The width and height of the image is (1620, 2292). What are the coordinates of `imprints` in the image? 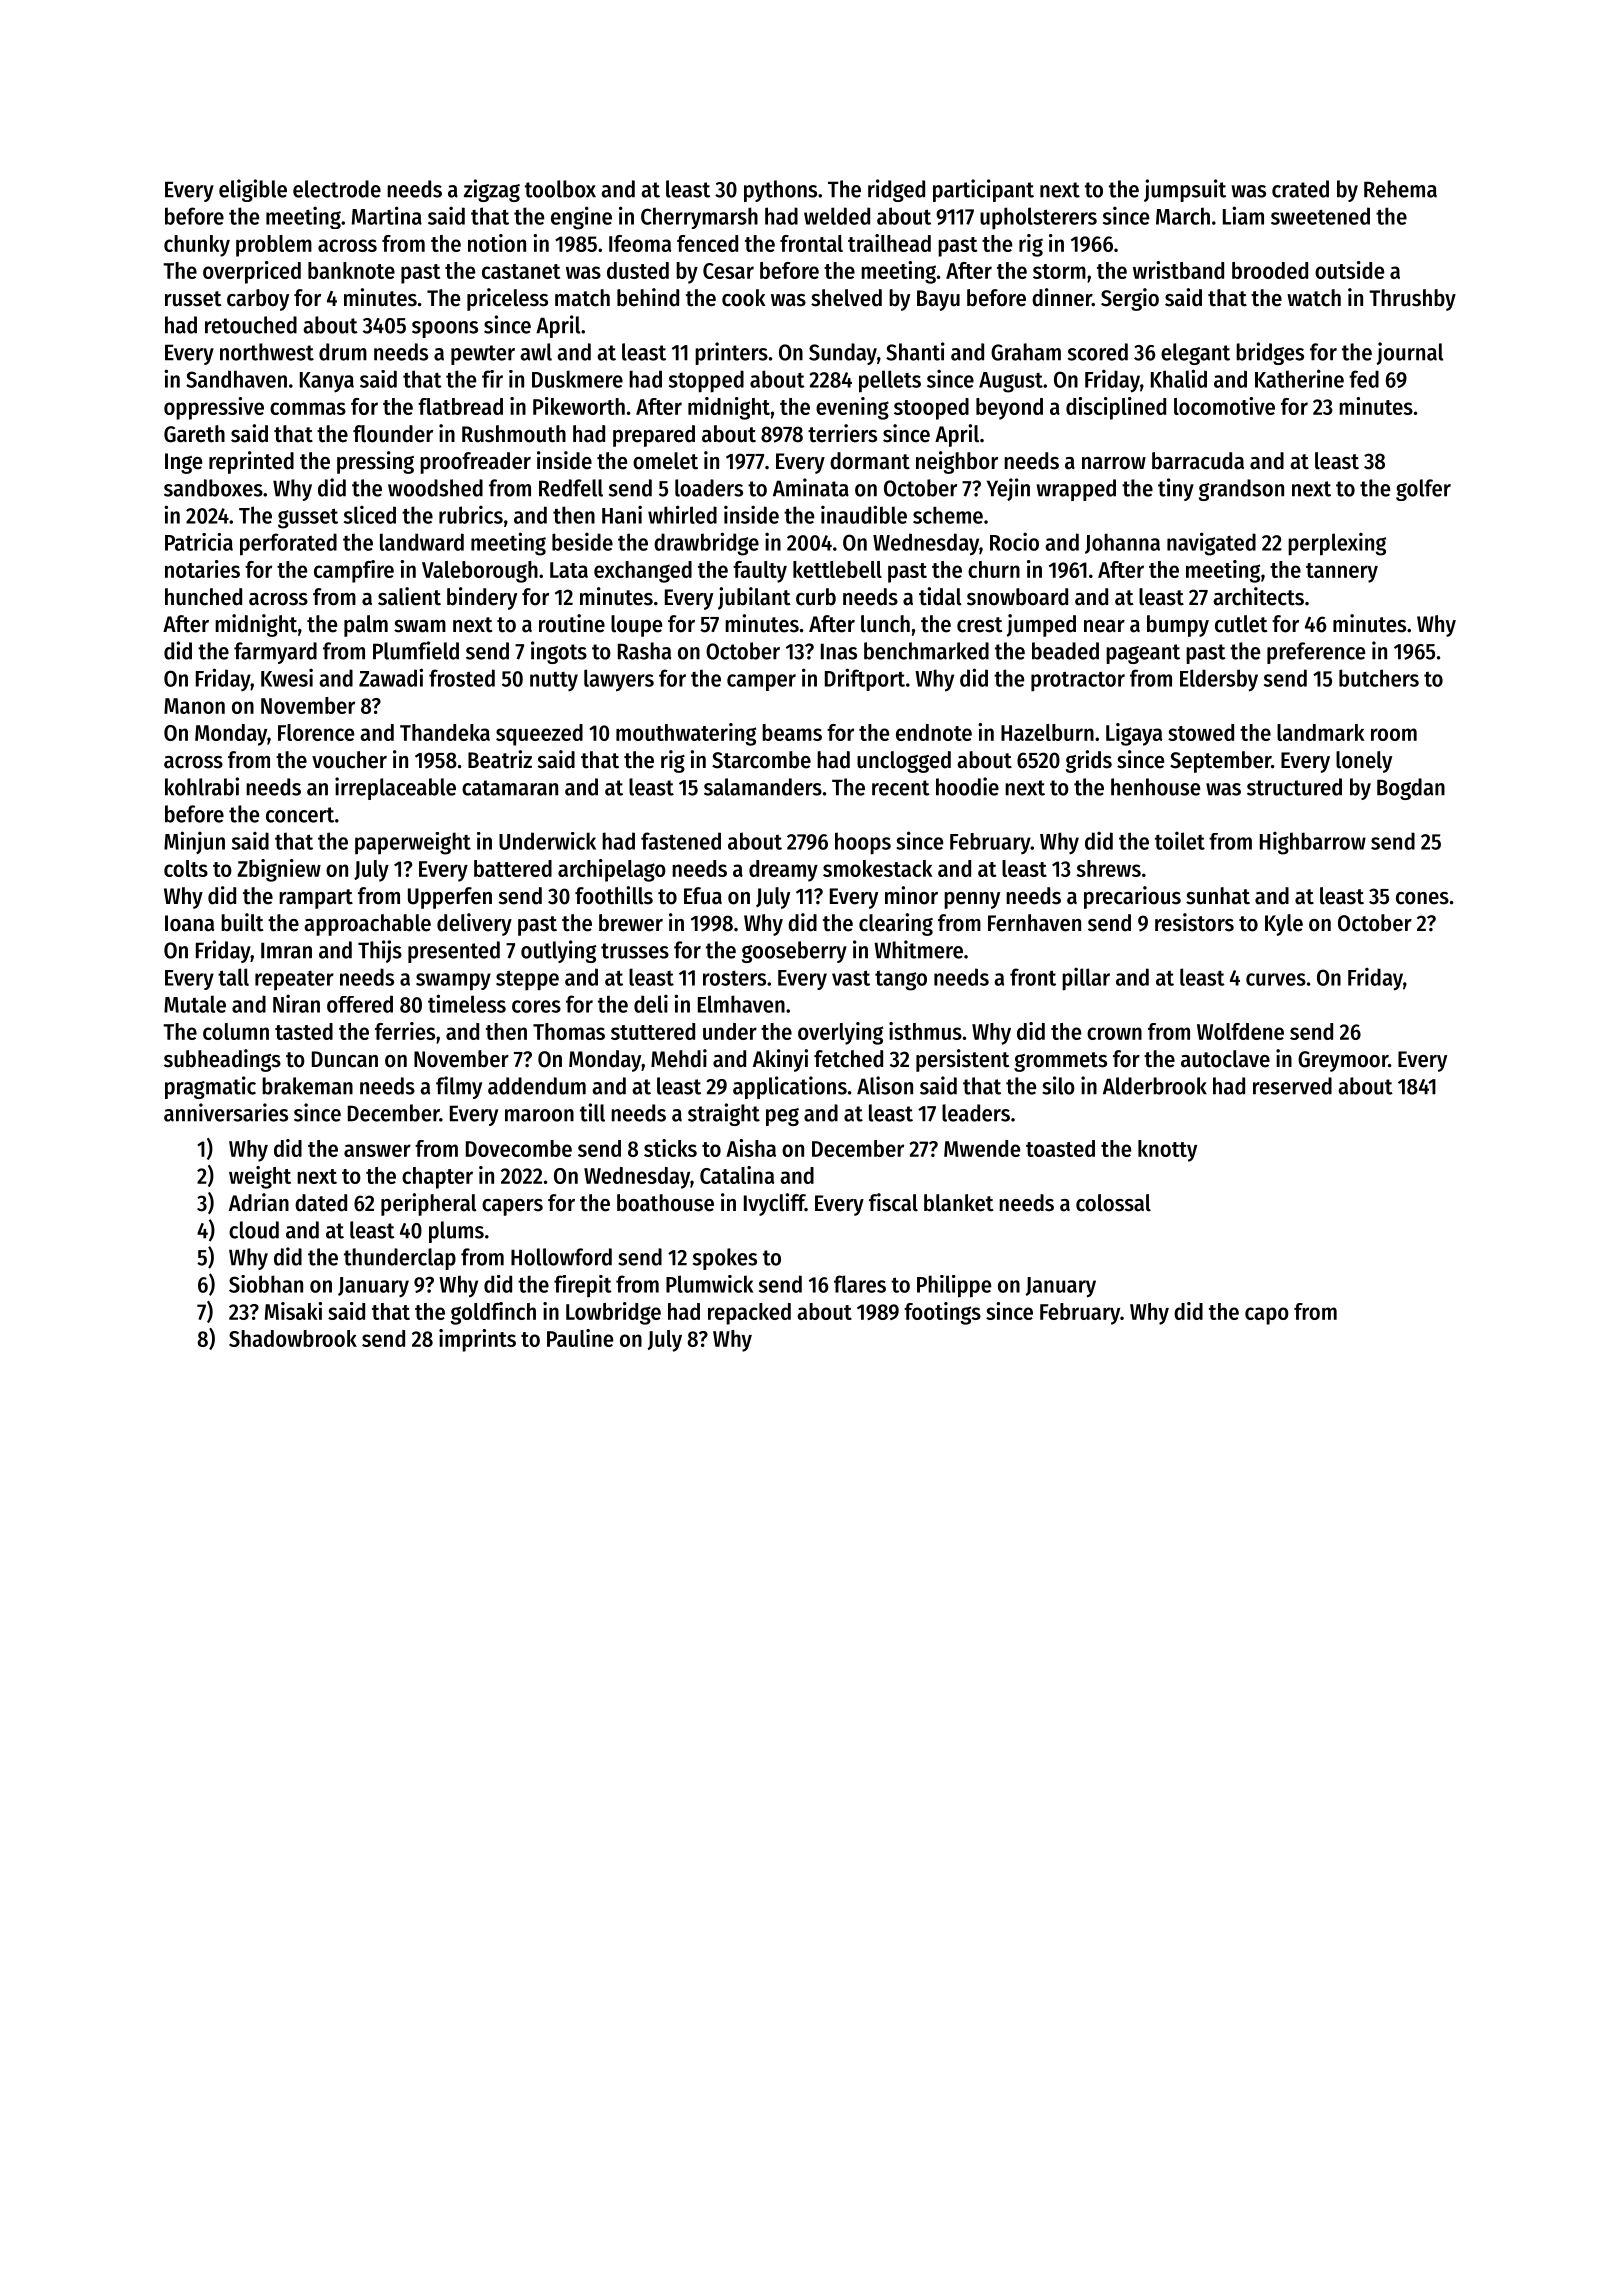 It's located at (477, 1340).
